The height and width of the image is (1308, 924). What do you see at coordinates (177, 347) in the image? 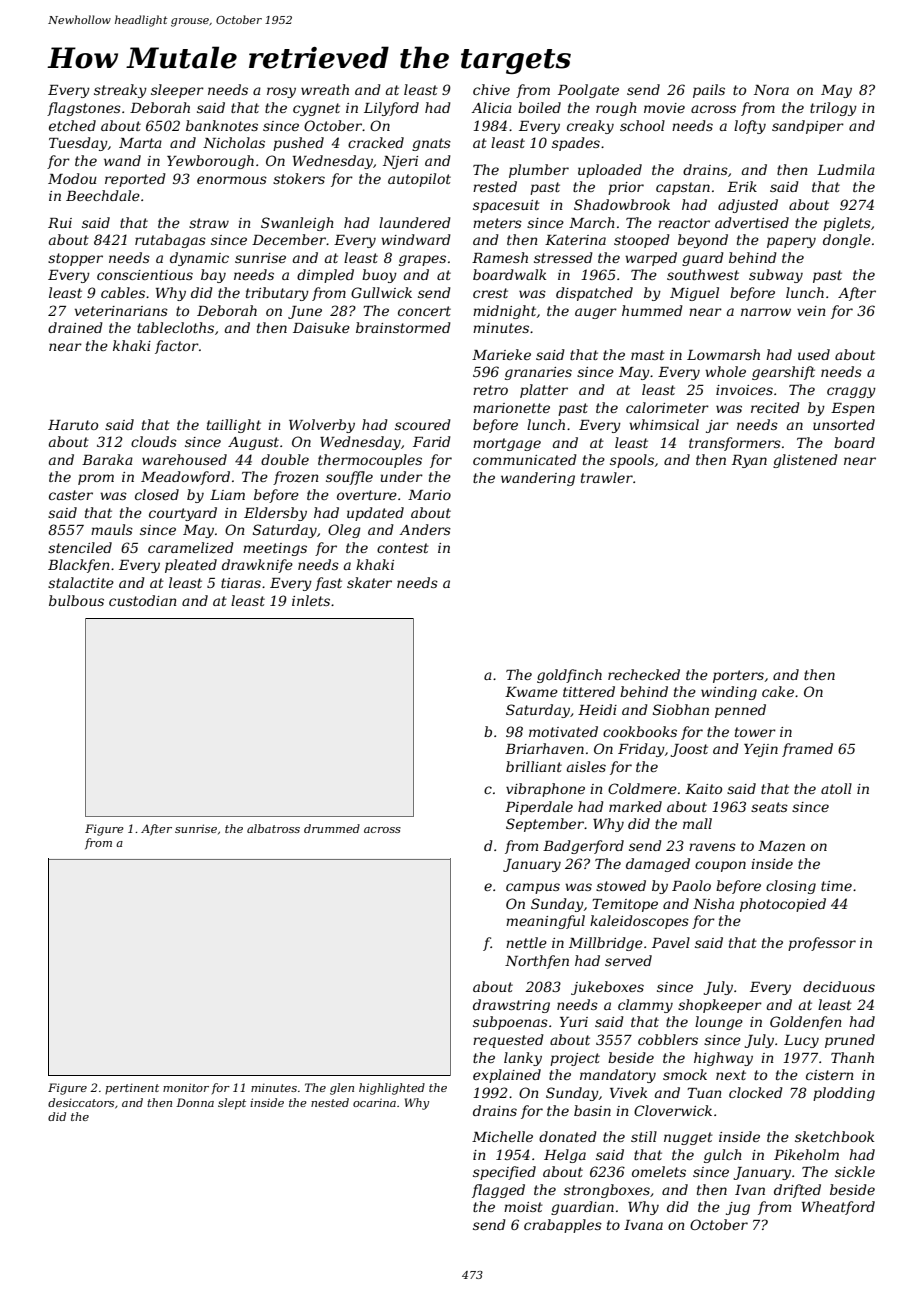
I see `factor` at bounding box center [177, 347].
